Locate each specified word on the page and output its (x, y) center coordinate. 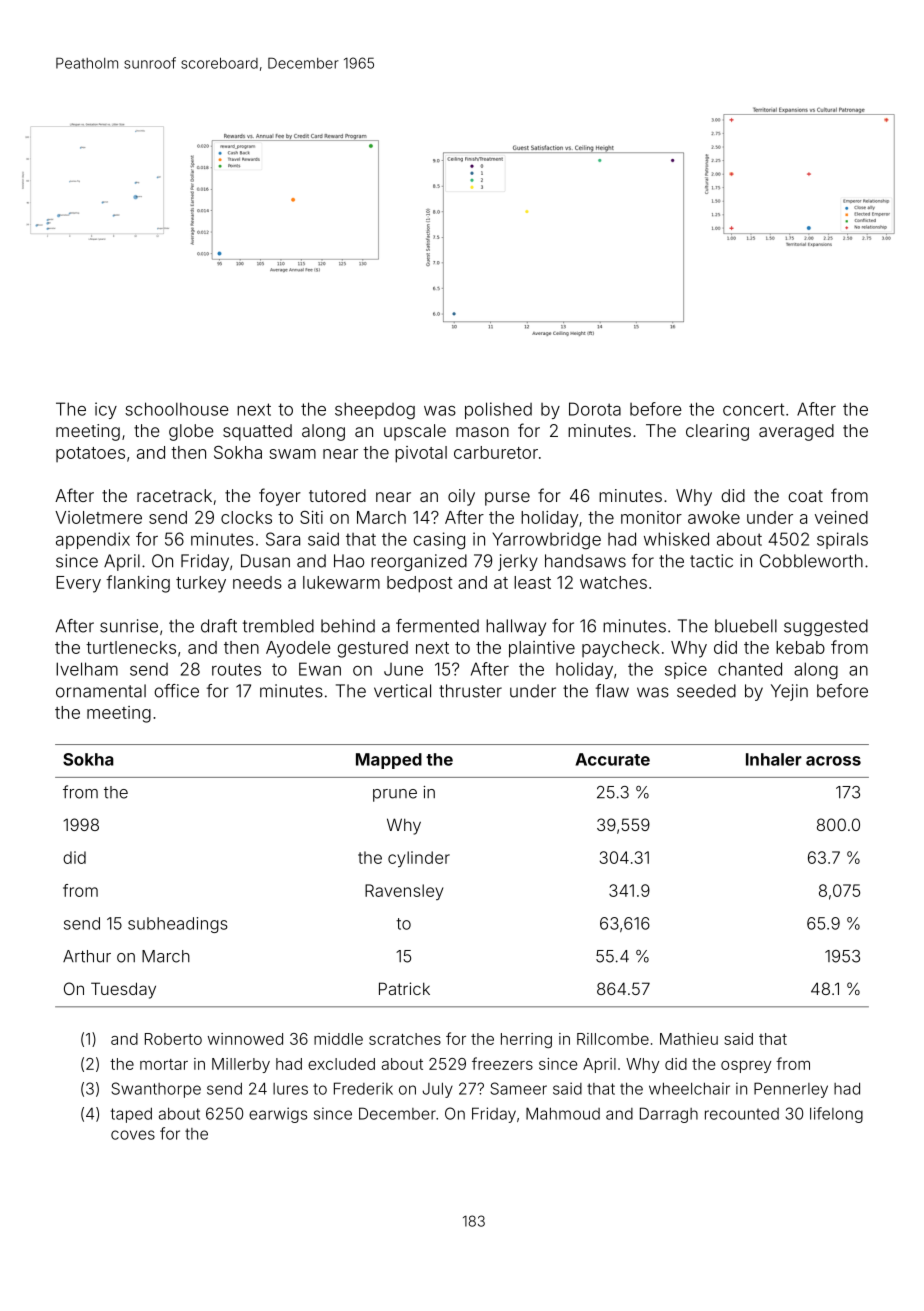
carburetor (496, 452)
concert (753, 409)
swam (292, 454)
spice (686, 670)
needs (257, 582)
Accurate (612, 759)
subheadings (177, 925)
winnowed (245, 1039)
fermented (437, 626)
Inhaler (774, 759)
